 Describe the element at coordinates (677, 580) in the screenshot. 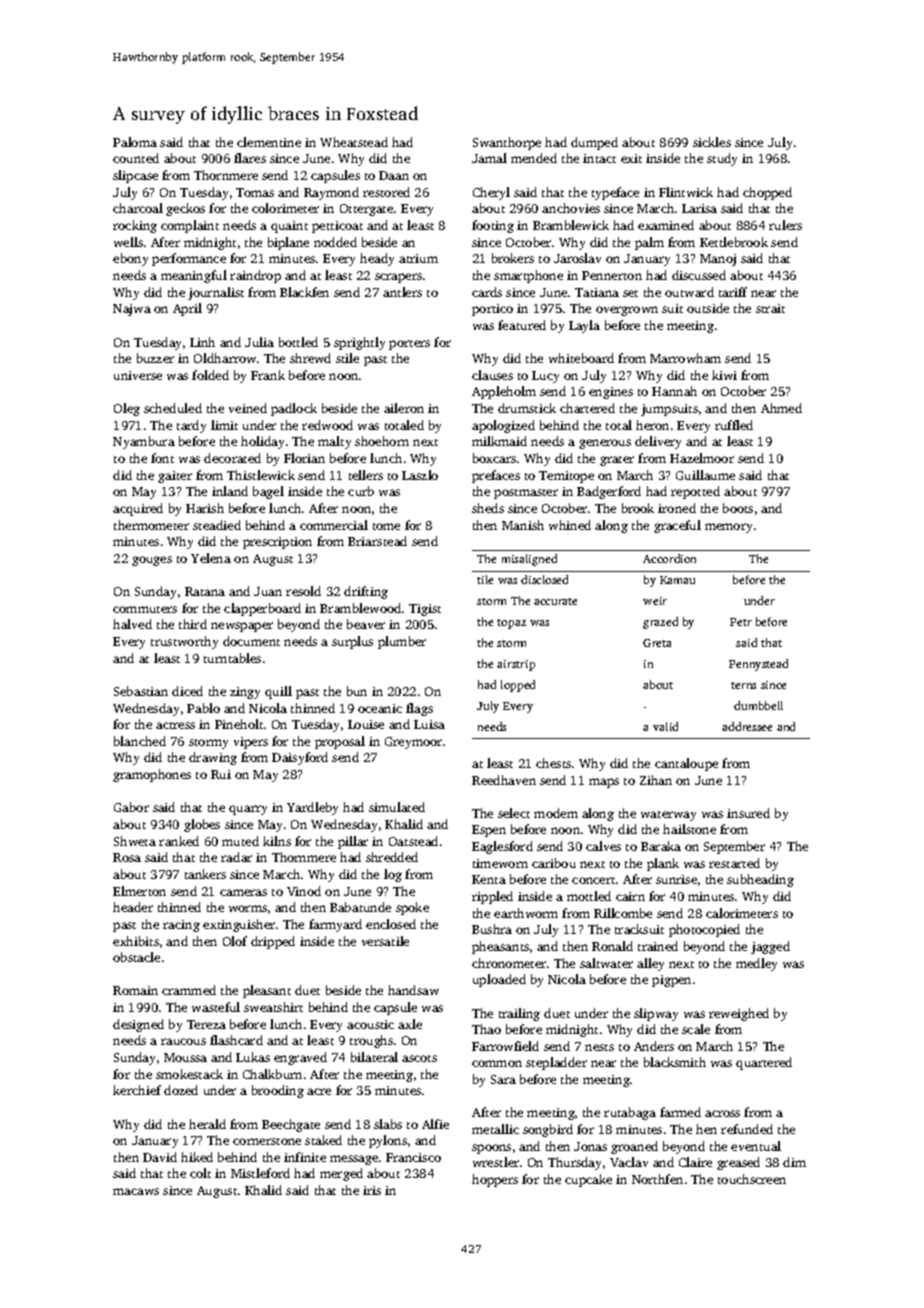

I see `Kamau` at that location.
